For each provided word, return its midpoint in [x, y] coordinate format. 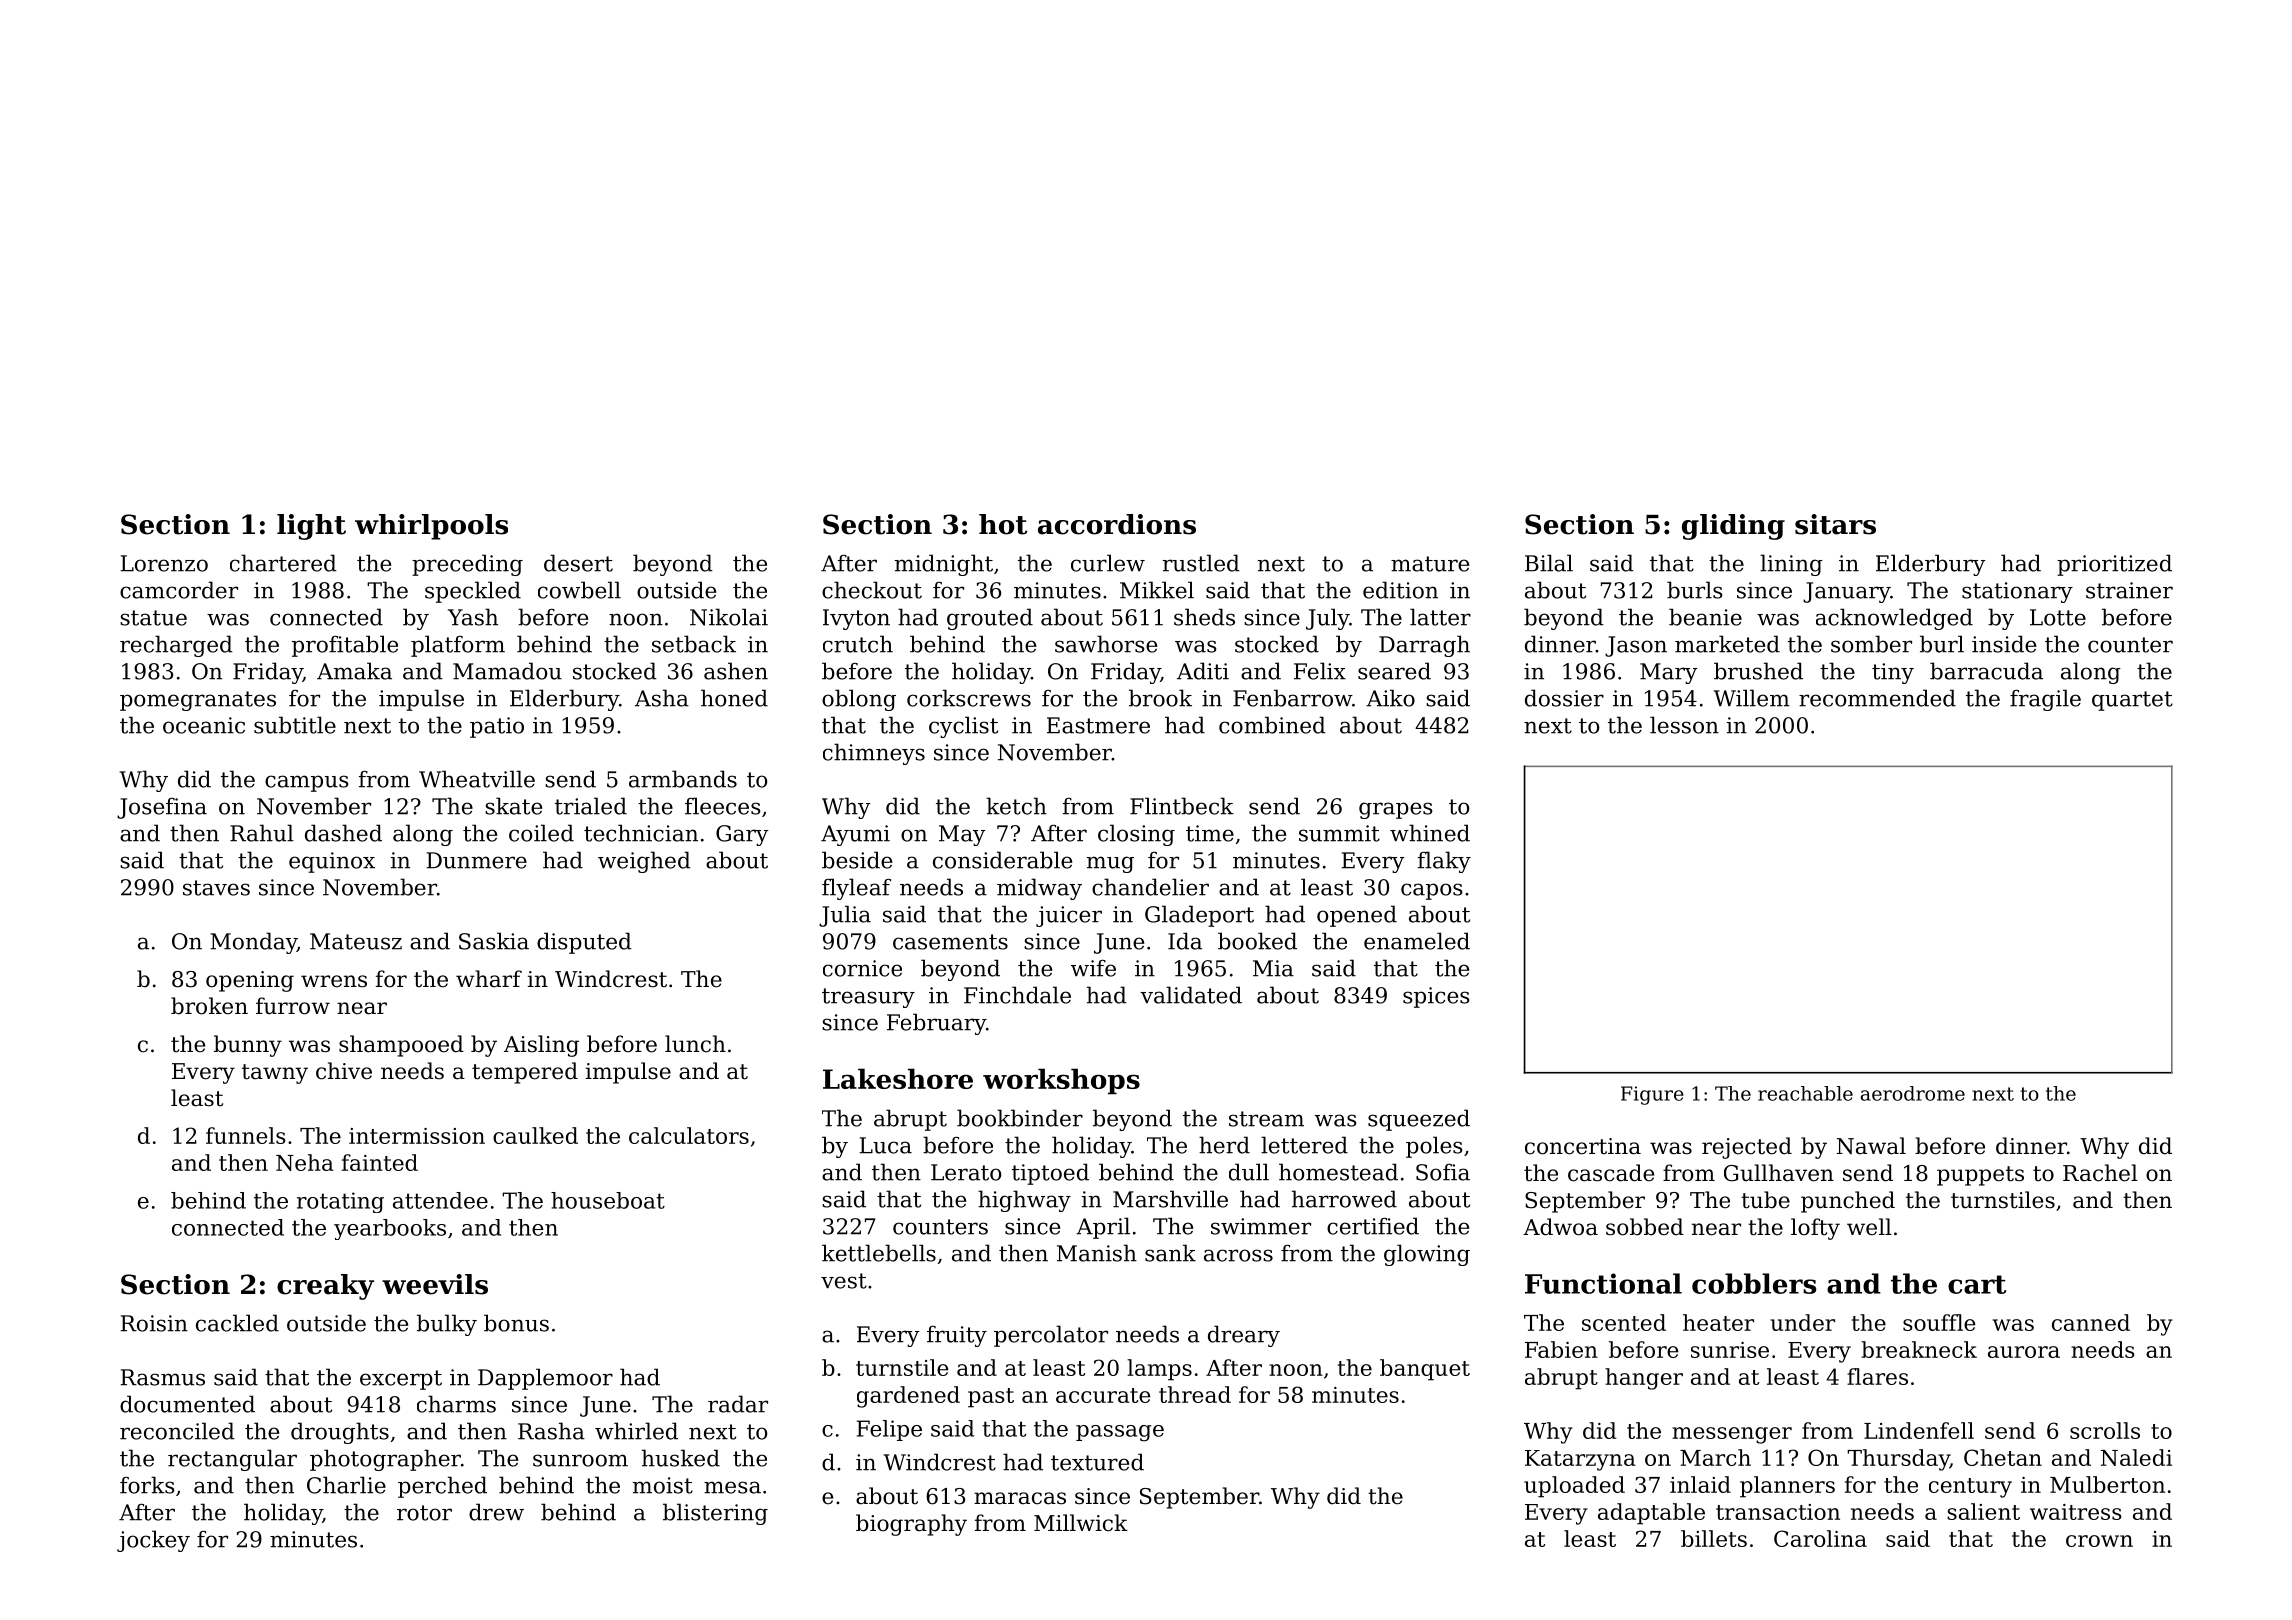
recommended [1877, 698]
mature [1430, 564]
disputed [584, 943]
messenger [1732, 1435]
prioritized [2114, 565]
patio [497, 727]
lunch [695, 1044]
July [1327, 619]
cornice [862, 968]
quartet [2132, 701]
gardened [908, 1397]
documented [187, 1404]
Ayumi [855, 835]
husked [681, 1458]
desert [578, 563]
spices [1436, 997]
